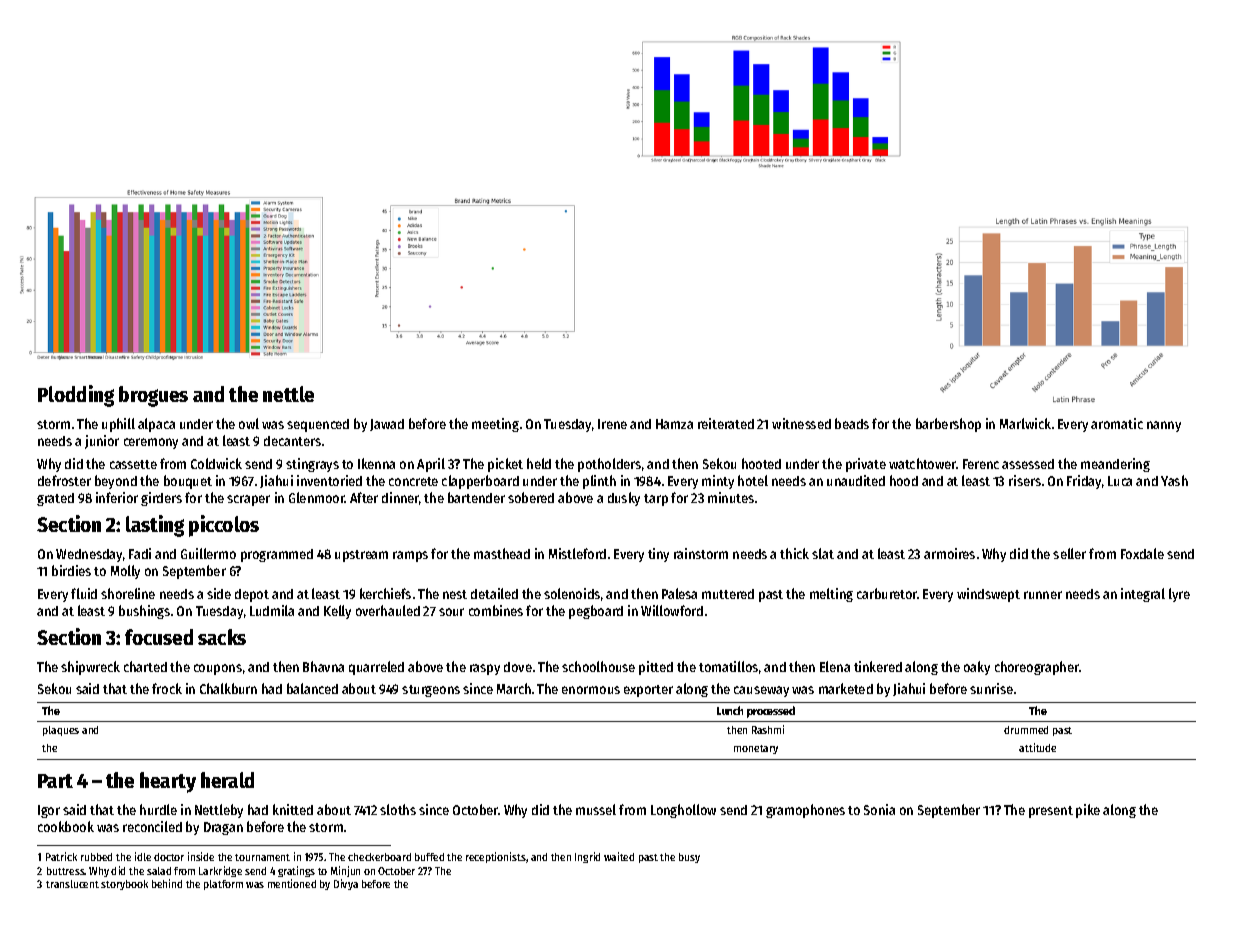 This screenshot has height=952, width=1233. What do you see at coordinates (1037, 747) in the screenshot?
I see `attitude` at bounding box center [1037, 747].
